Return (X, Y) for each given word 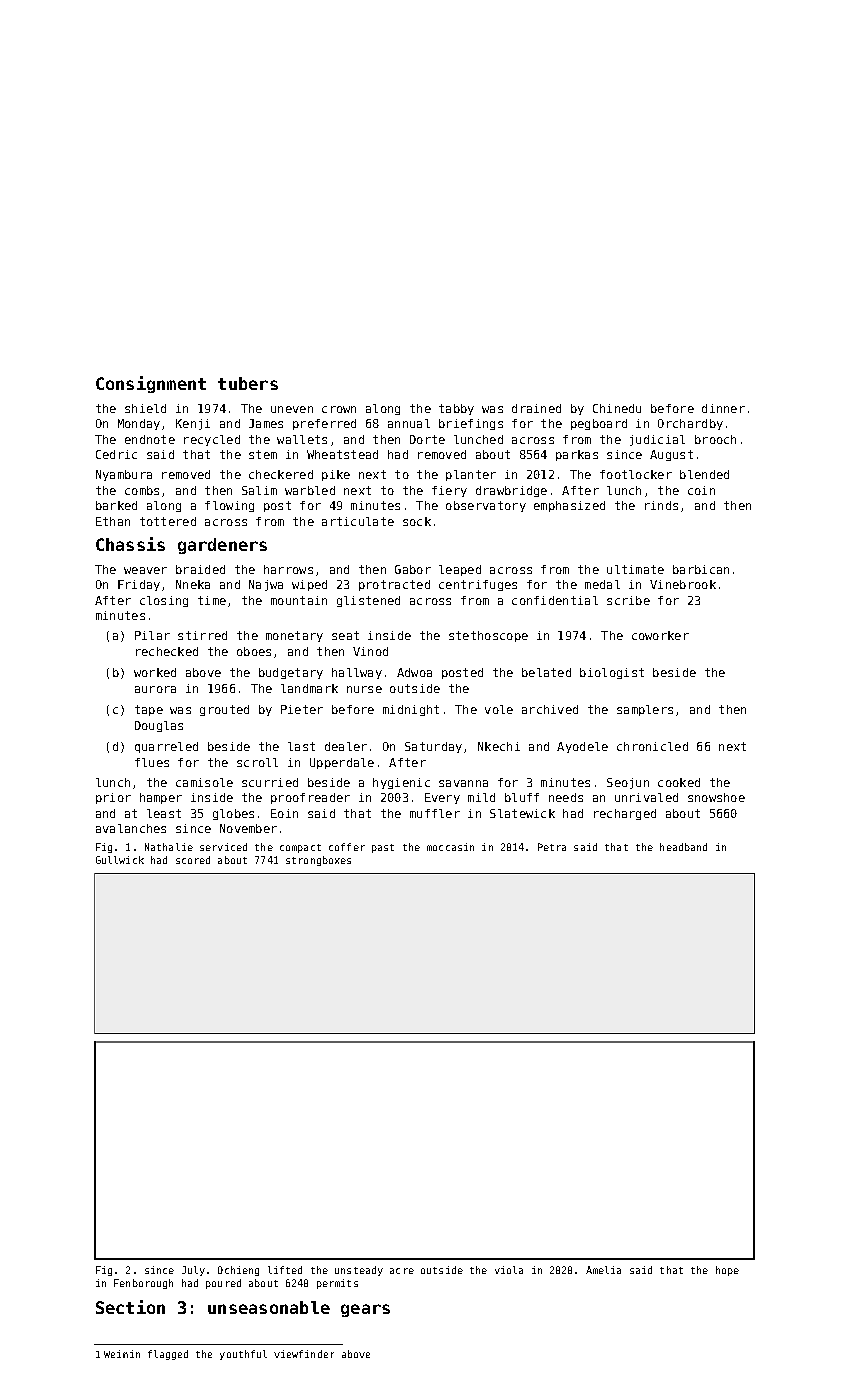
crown (339, 409)
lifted (285, 1270)
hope (727, 1271)
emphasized (569, 506)
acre (402, 1271)
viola (509, 1270)
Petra (552, 847)
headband (683, 847)
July (193, 1271)
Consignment (151, 384)
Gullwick (120, 860)
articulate (358, 521)
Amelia (603, 1270)
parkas (577, 455)
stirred (202, 635)
